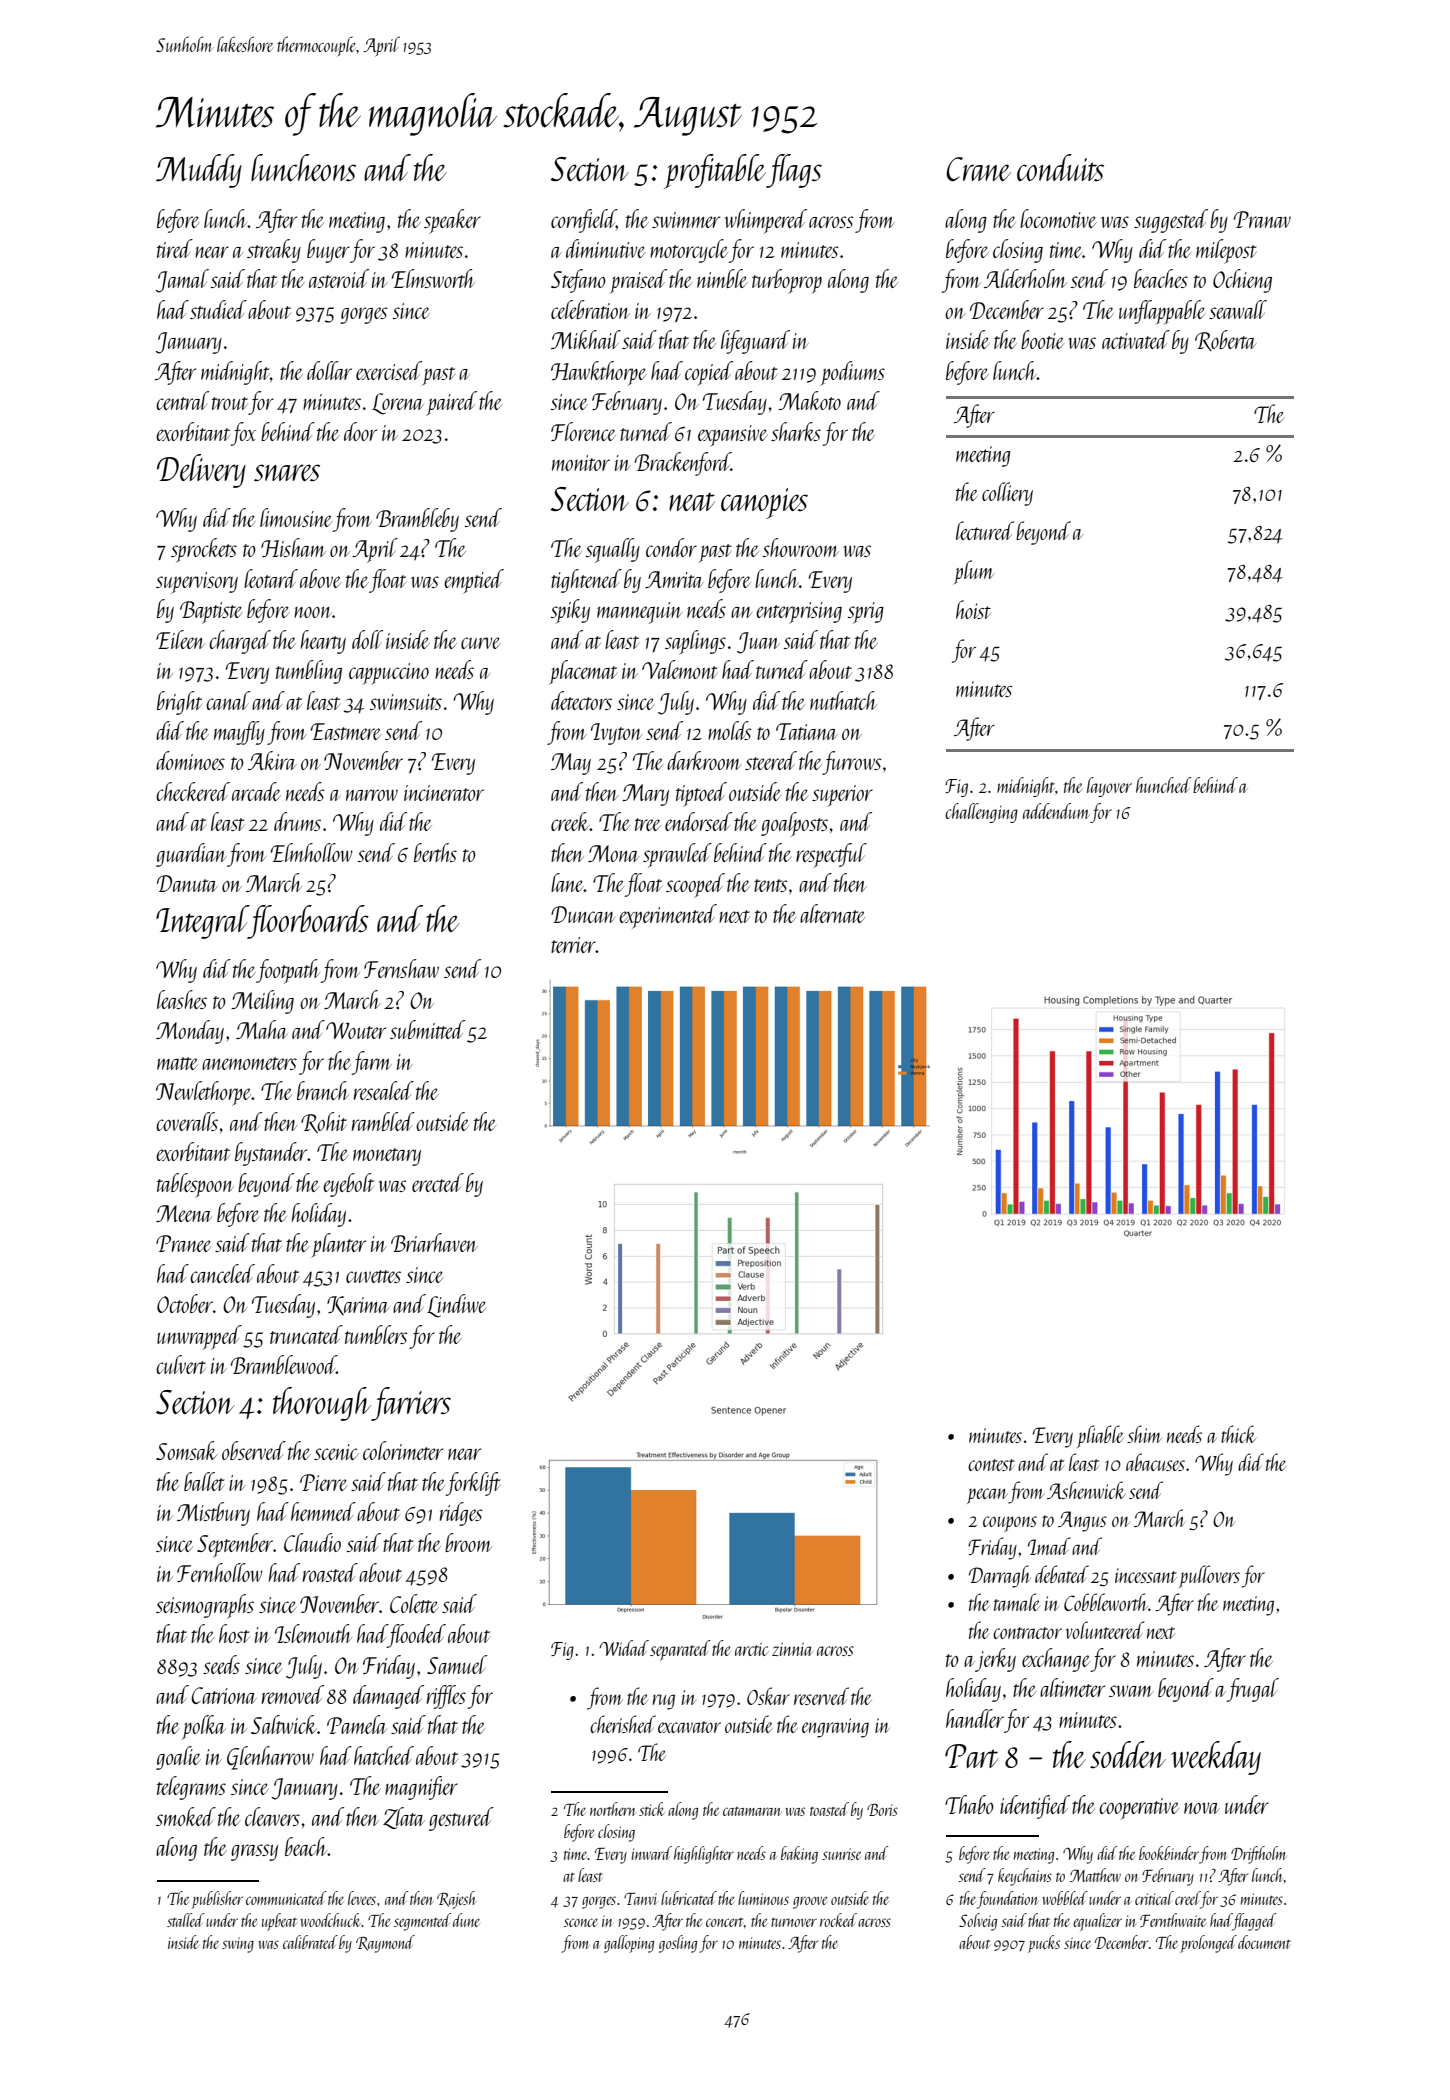  Describe the element at coordinates (973, 609) in the image. I see `hoist` at that location.
